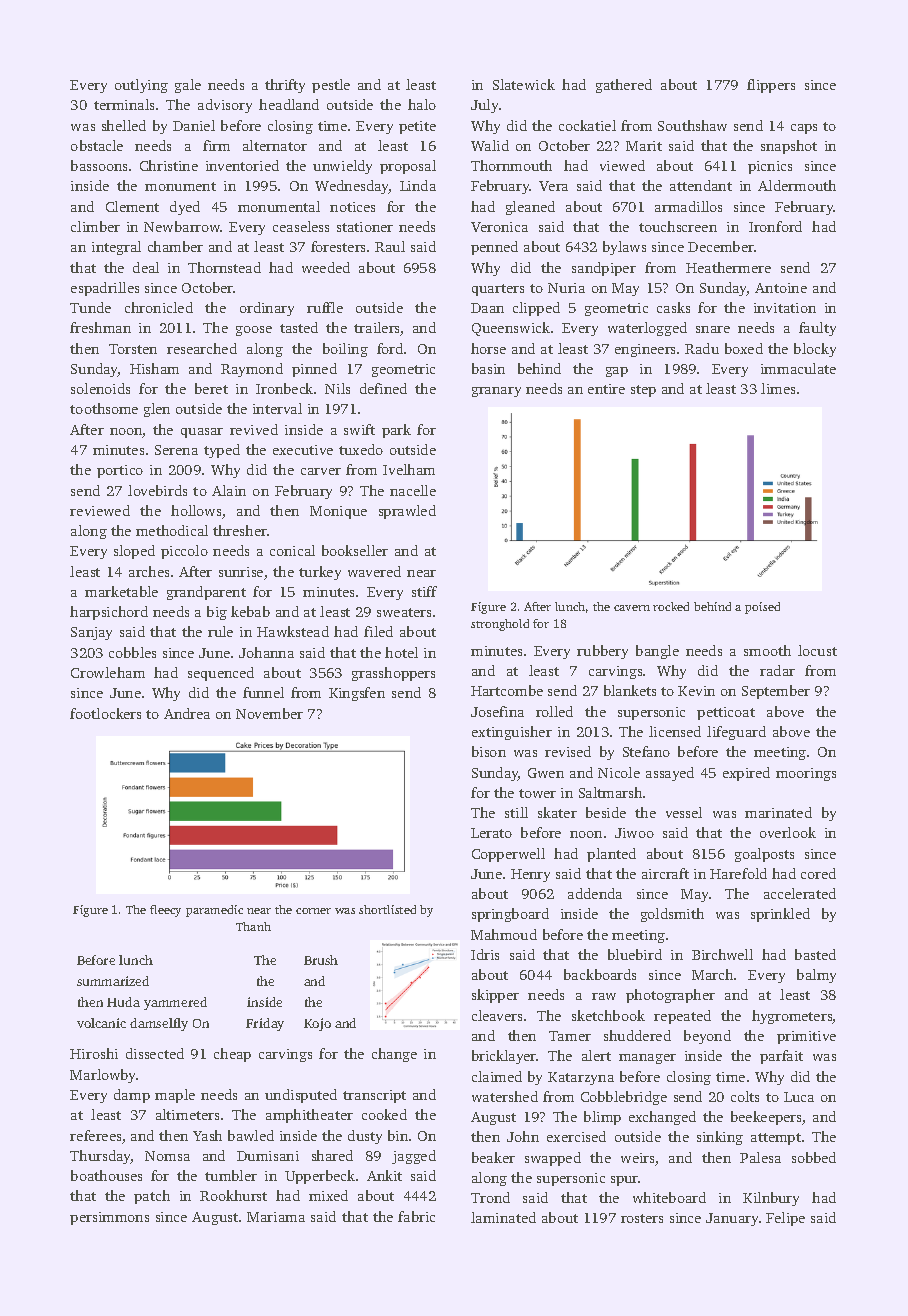 The height and width of the page is (1316, 908). Describe the element at coordinates (185, 208) in the page. I see `dyed` at that location.
